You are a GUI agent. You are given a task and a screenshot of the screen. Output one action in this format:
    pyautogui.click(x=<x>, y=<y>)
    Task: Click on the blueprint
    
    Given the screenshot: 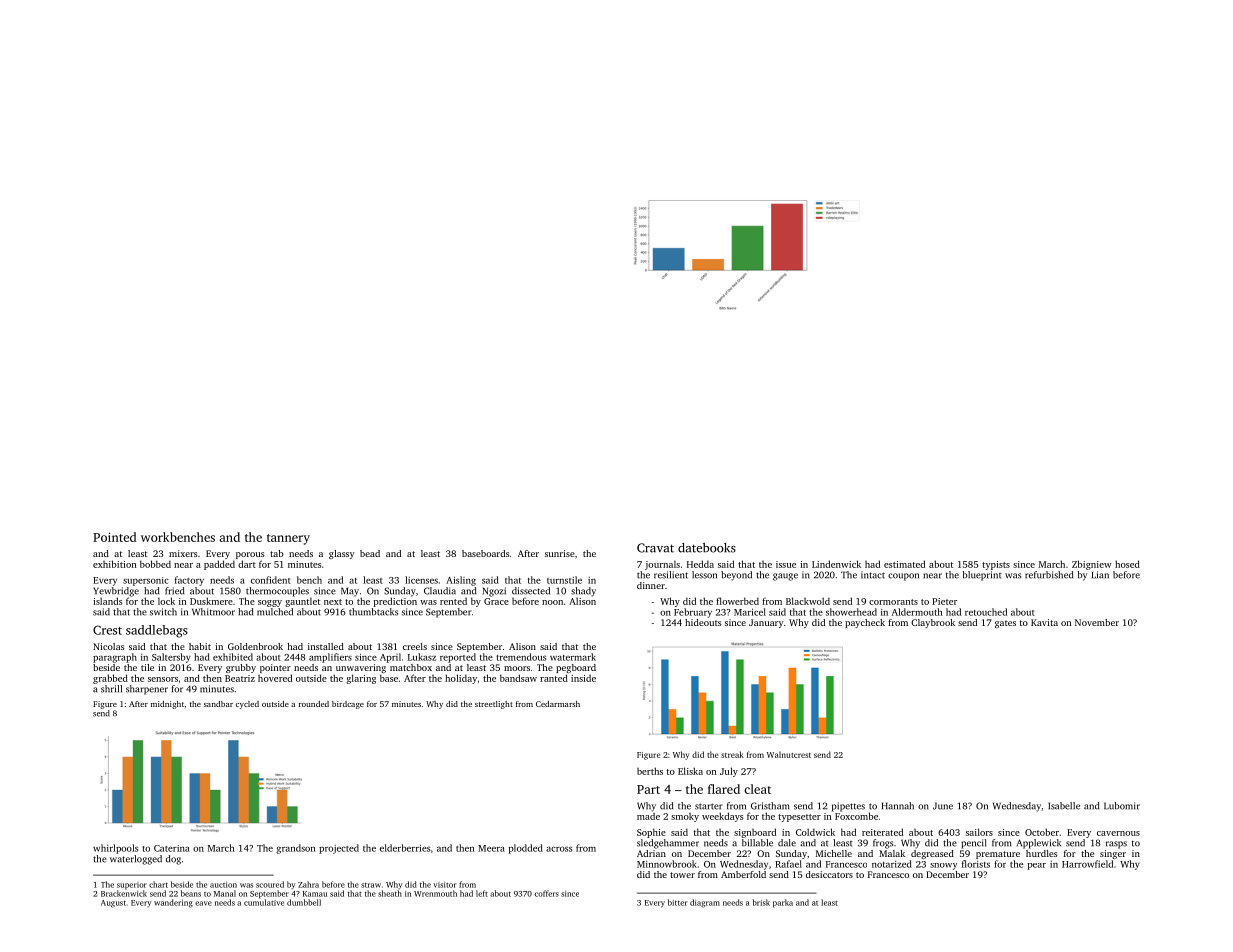 What is the action you would take?
    pyautogui.click(x=982, y=576)
